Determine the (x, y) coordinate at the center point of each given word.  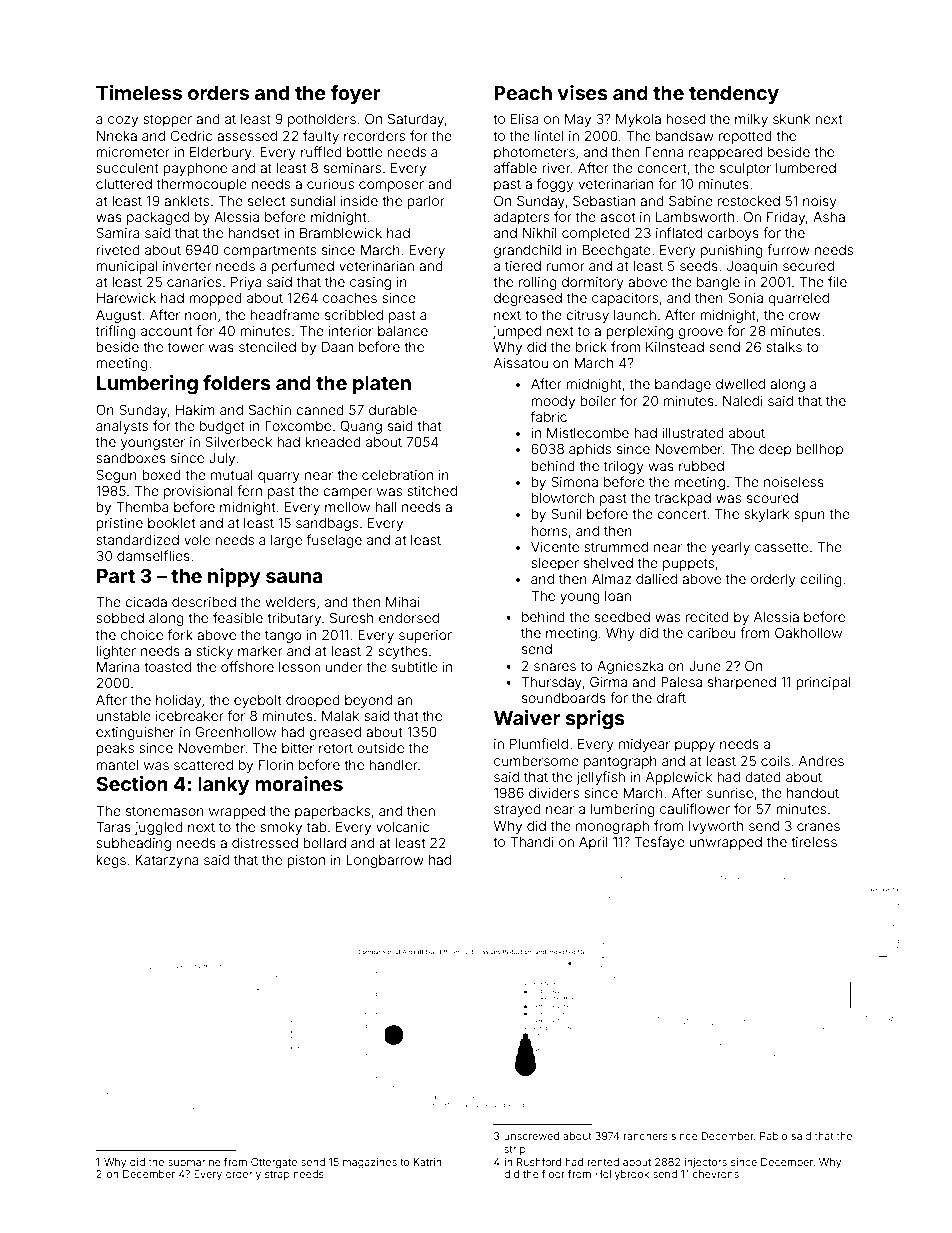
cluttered (124, 184)
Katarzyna (167, 861)
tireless (814, 842)
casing (370, 283)
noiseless (794, 482)
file (837, 281)
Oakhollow (808, 632)
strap (277, 1175)
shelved (608, 563)
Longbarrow (385, 861)
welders (290, 602)
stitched (432, 491)
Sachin (270, 409)
